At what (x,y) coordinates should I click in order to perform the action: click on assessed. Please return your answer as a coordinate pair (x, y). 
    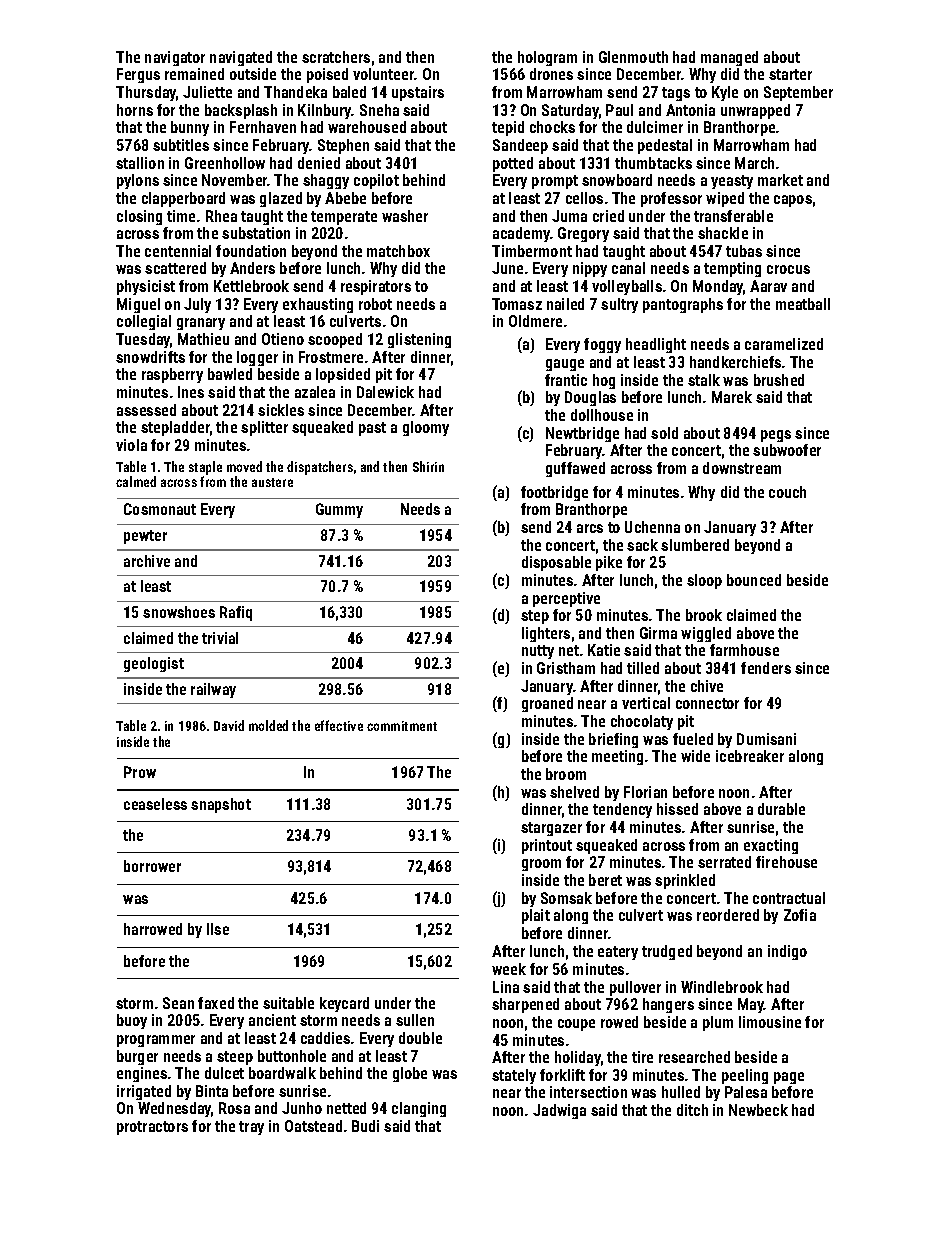
    Looking at the image, I should click on (146, 410).
